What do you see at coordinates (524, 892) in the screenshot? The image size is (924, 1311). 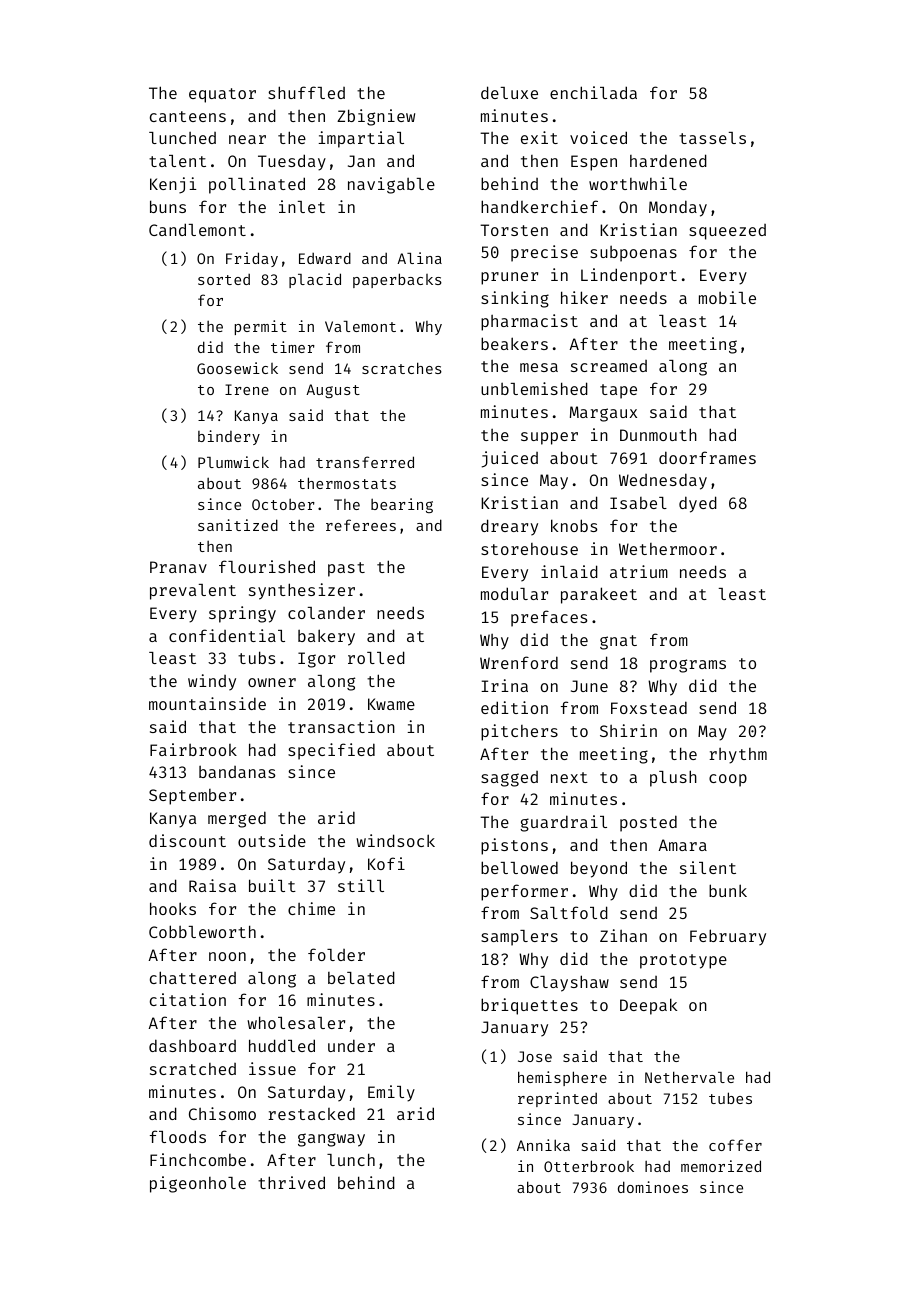 I see `performer` at bounding box center [524, 892].
